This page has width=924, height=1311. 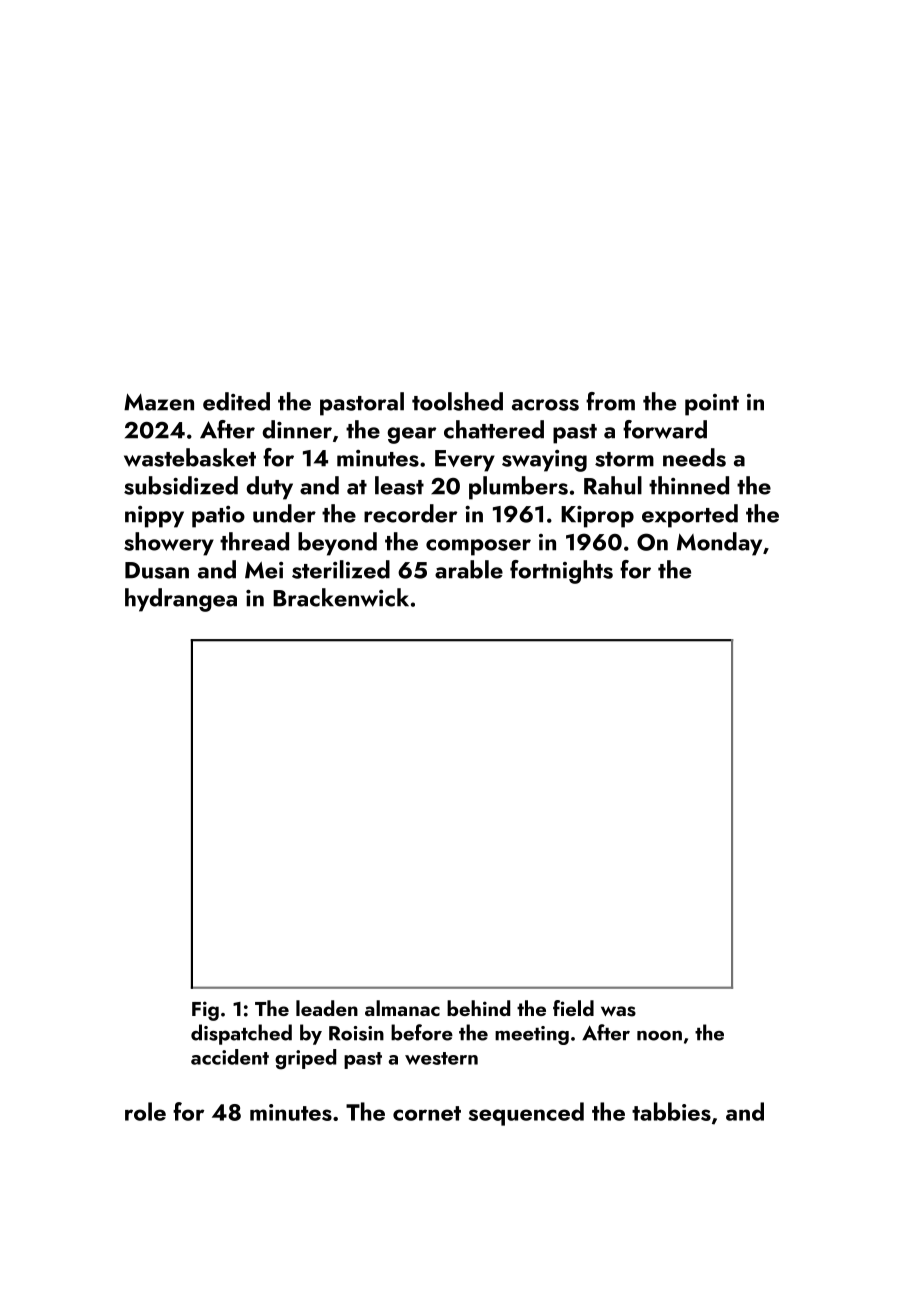 What do you see at coordinates (526, 1114) in the page?
I see `sequenced` at bounding box center [526, 1114].
